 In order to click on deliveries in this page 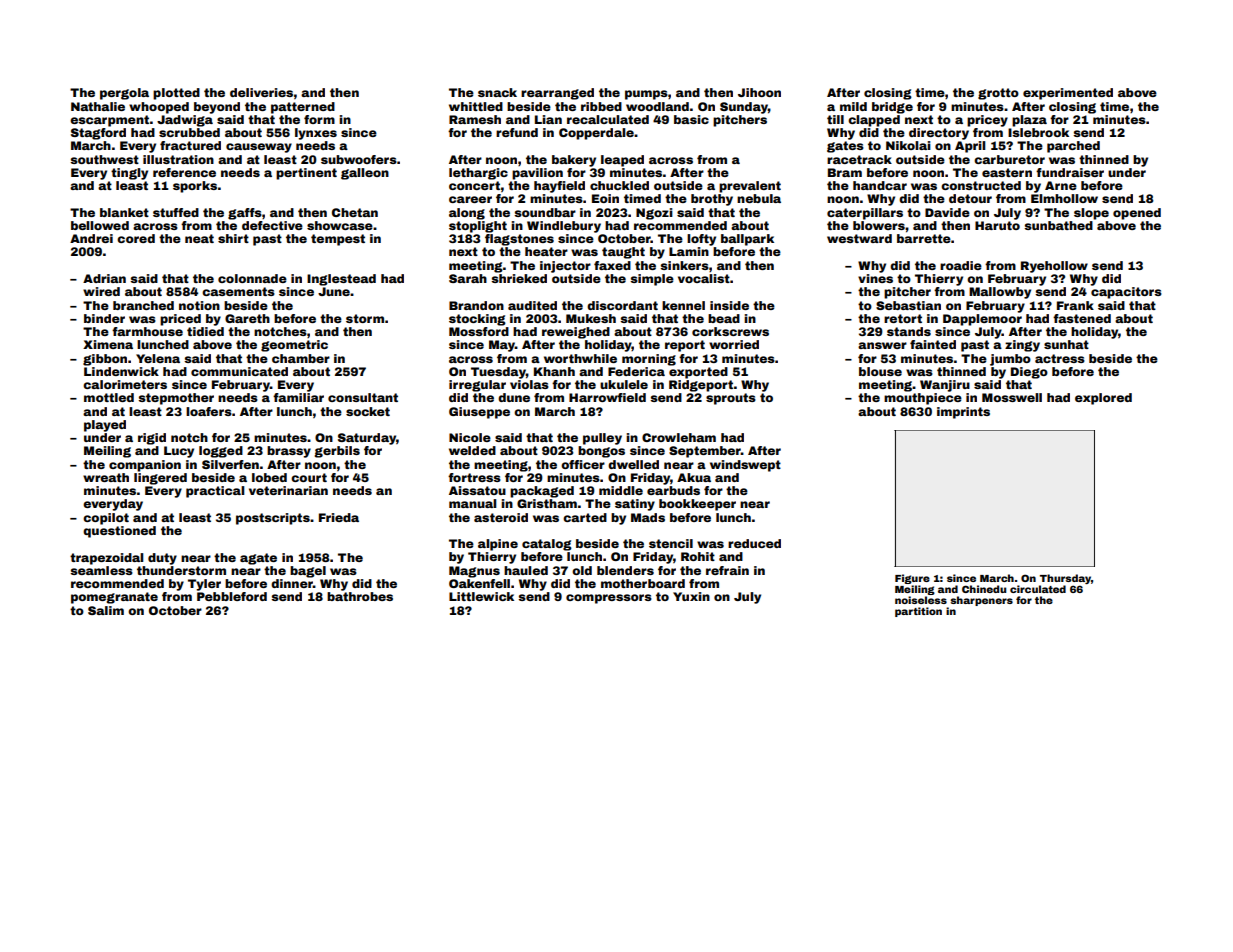, I will do `click(261, 92)`.
